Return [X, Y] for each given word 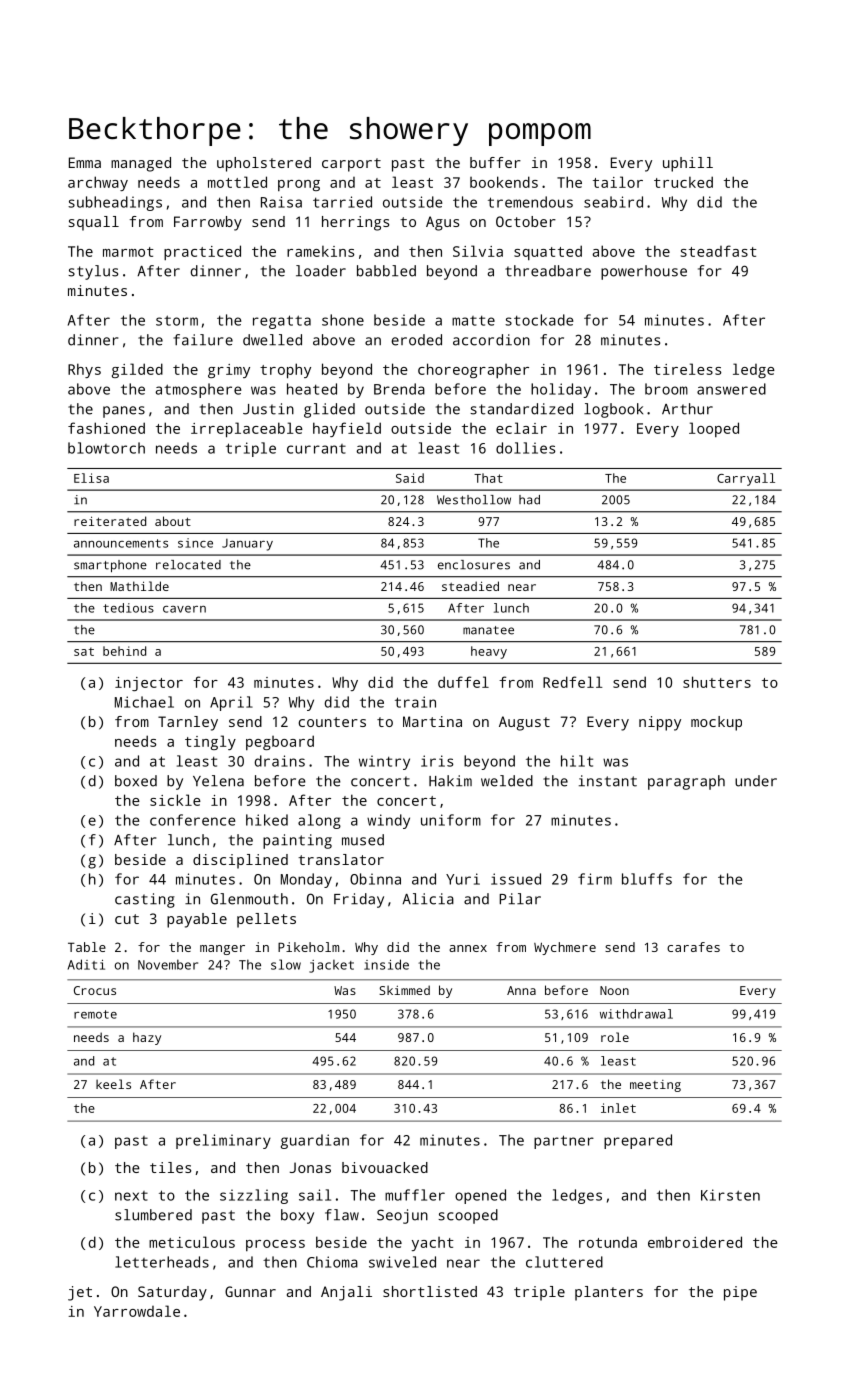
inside [386, 964]
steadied [470, 586]
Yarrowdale [137, 1311]
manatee [488, 630]
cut [127, 919]
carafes [693, 947]
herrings [355, 223]
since [195, 543]
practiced [202, 252]
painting [297, 841]
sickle [175, 800]
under [756, 781]
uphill [688, 164]
